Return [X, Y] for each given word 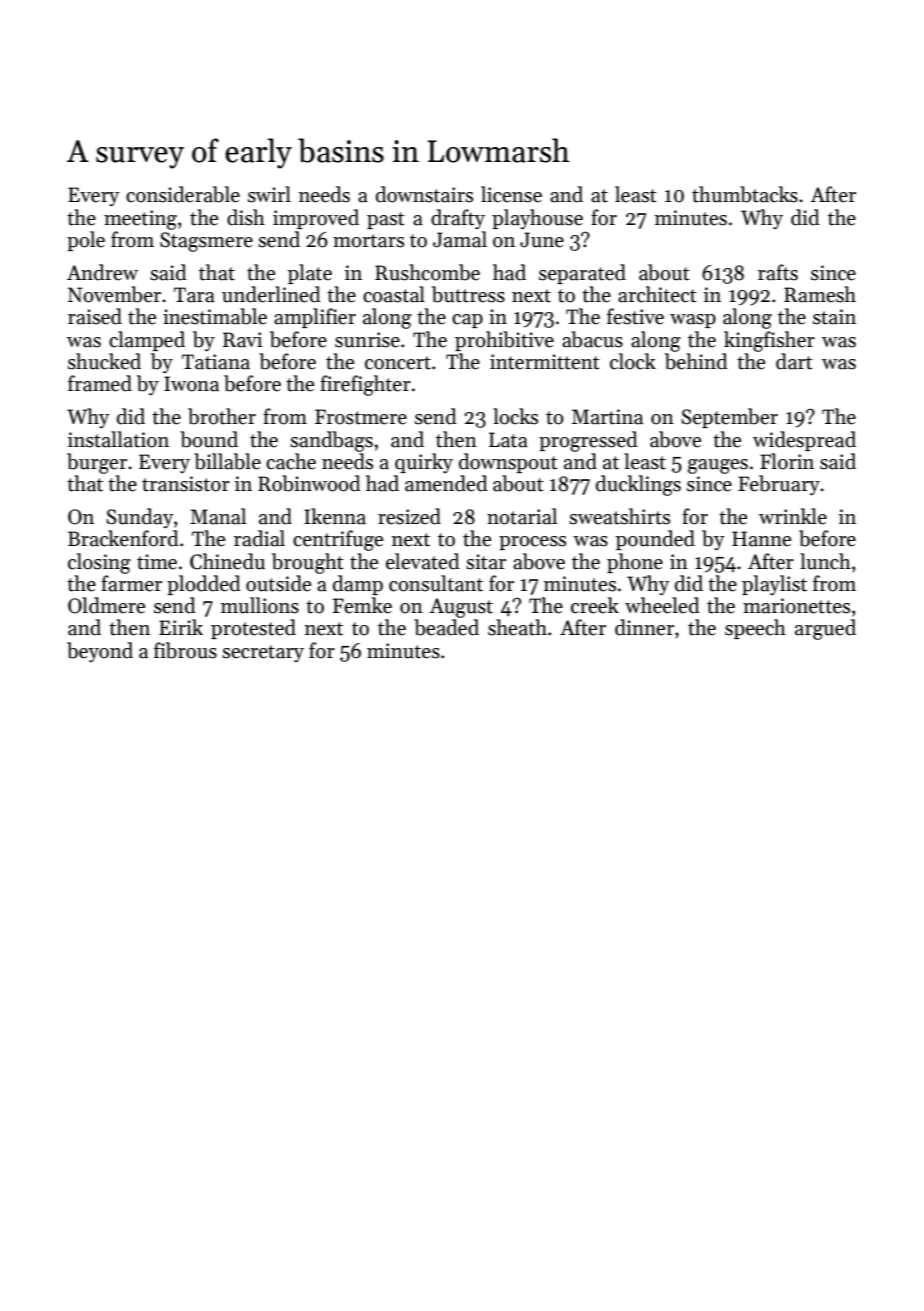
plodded [204, 585]
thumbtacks [745, 194]
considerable [183, 194]
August [461, 608]
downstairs [424, 194]
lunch [825, 561]
